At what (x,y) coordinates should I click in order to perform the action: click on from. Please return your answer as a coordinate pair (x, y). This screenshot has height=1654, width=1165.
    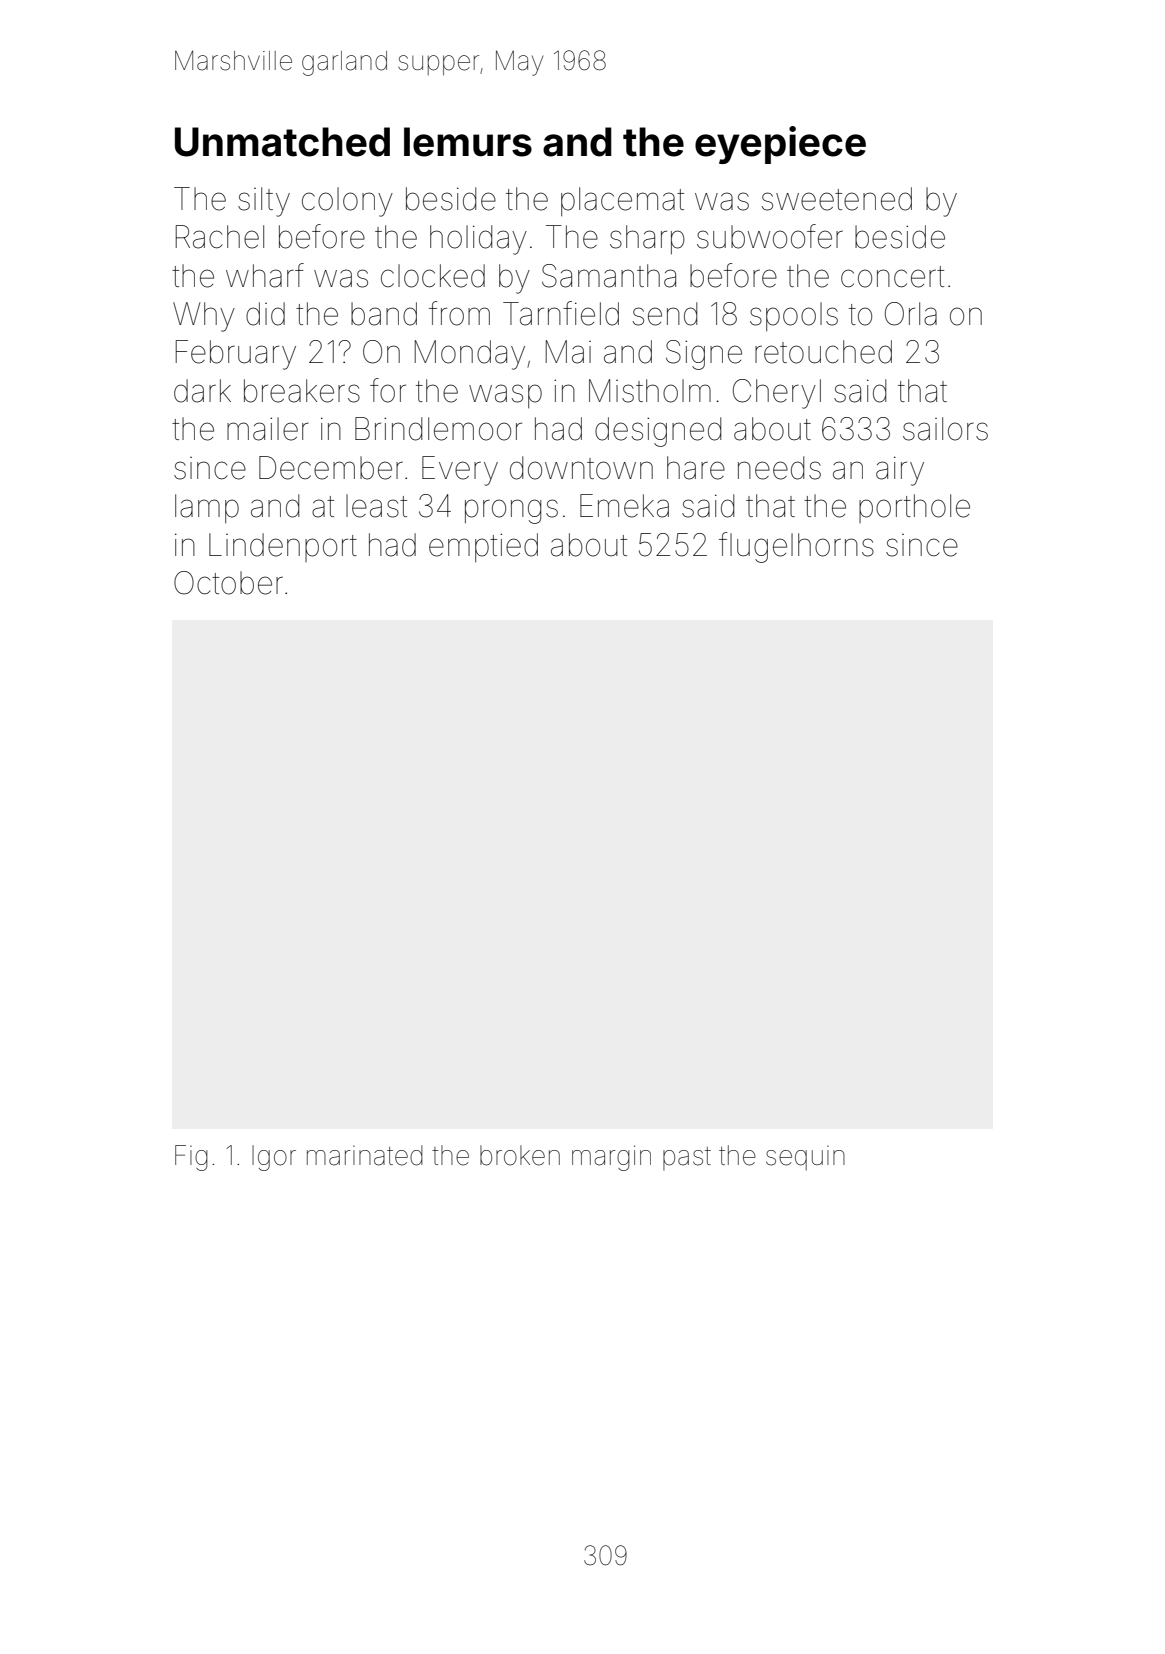
    Looking at the image, I should click on (459, 313).
